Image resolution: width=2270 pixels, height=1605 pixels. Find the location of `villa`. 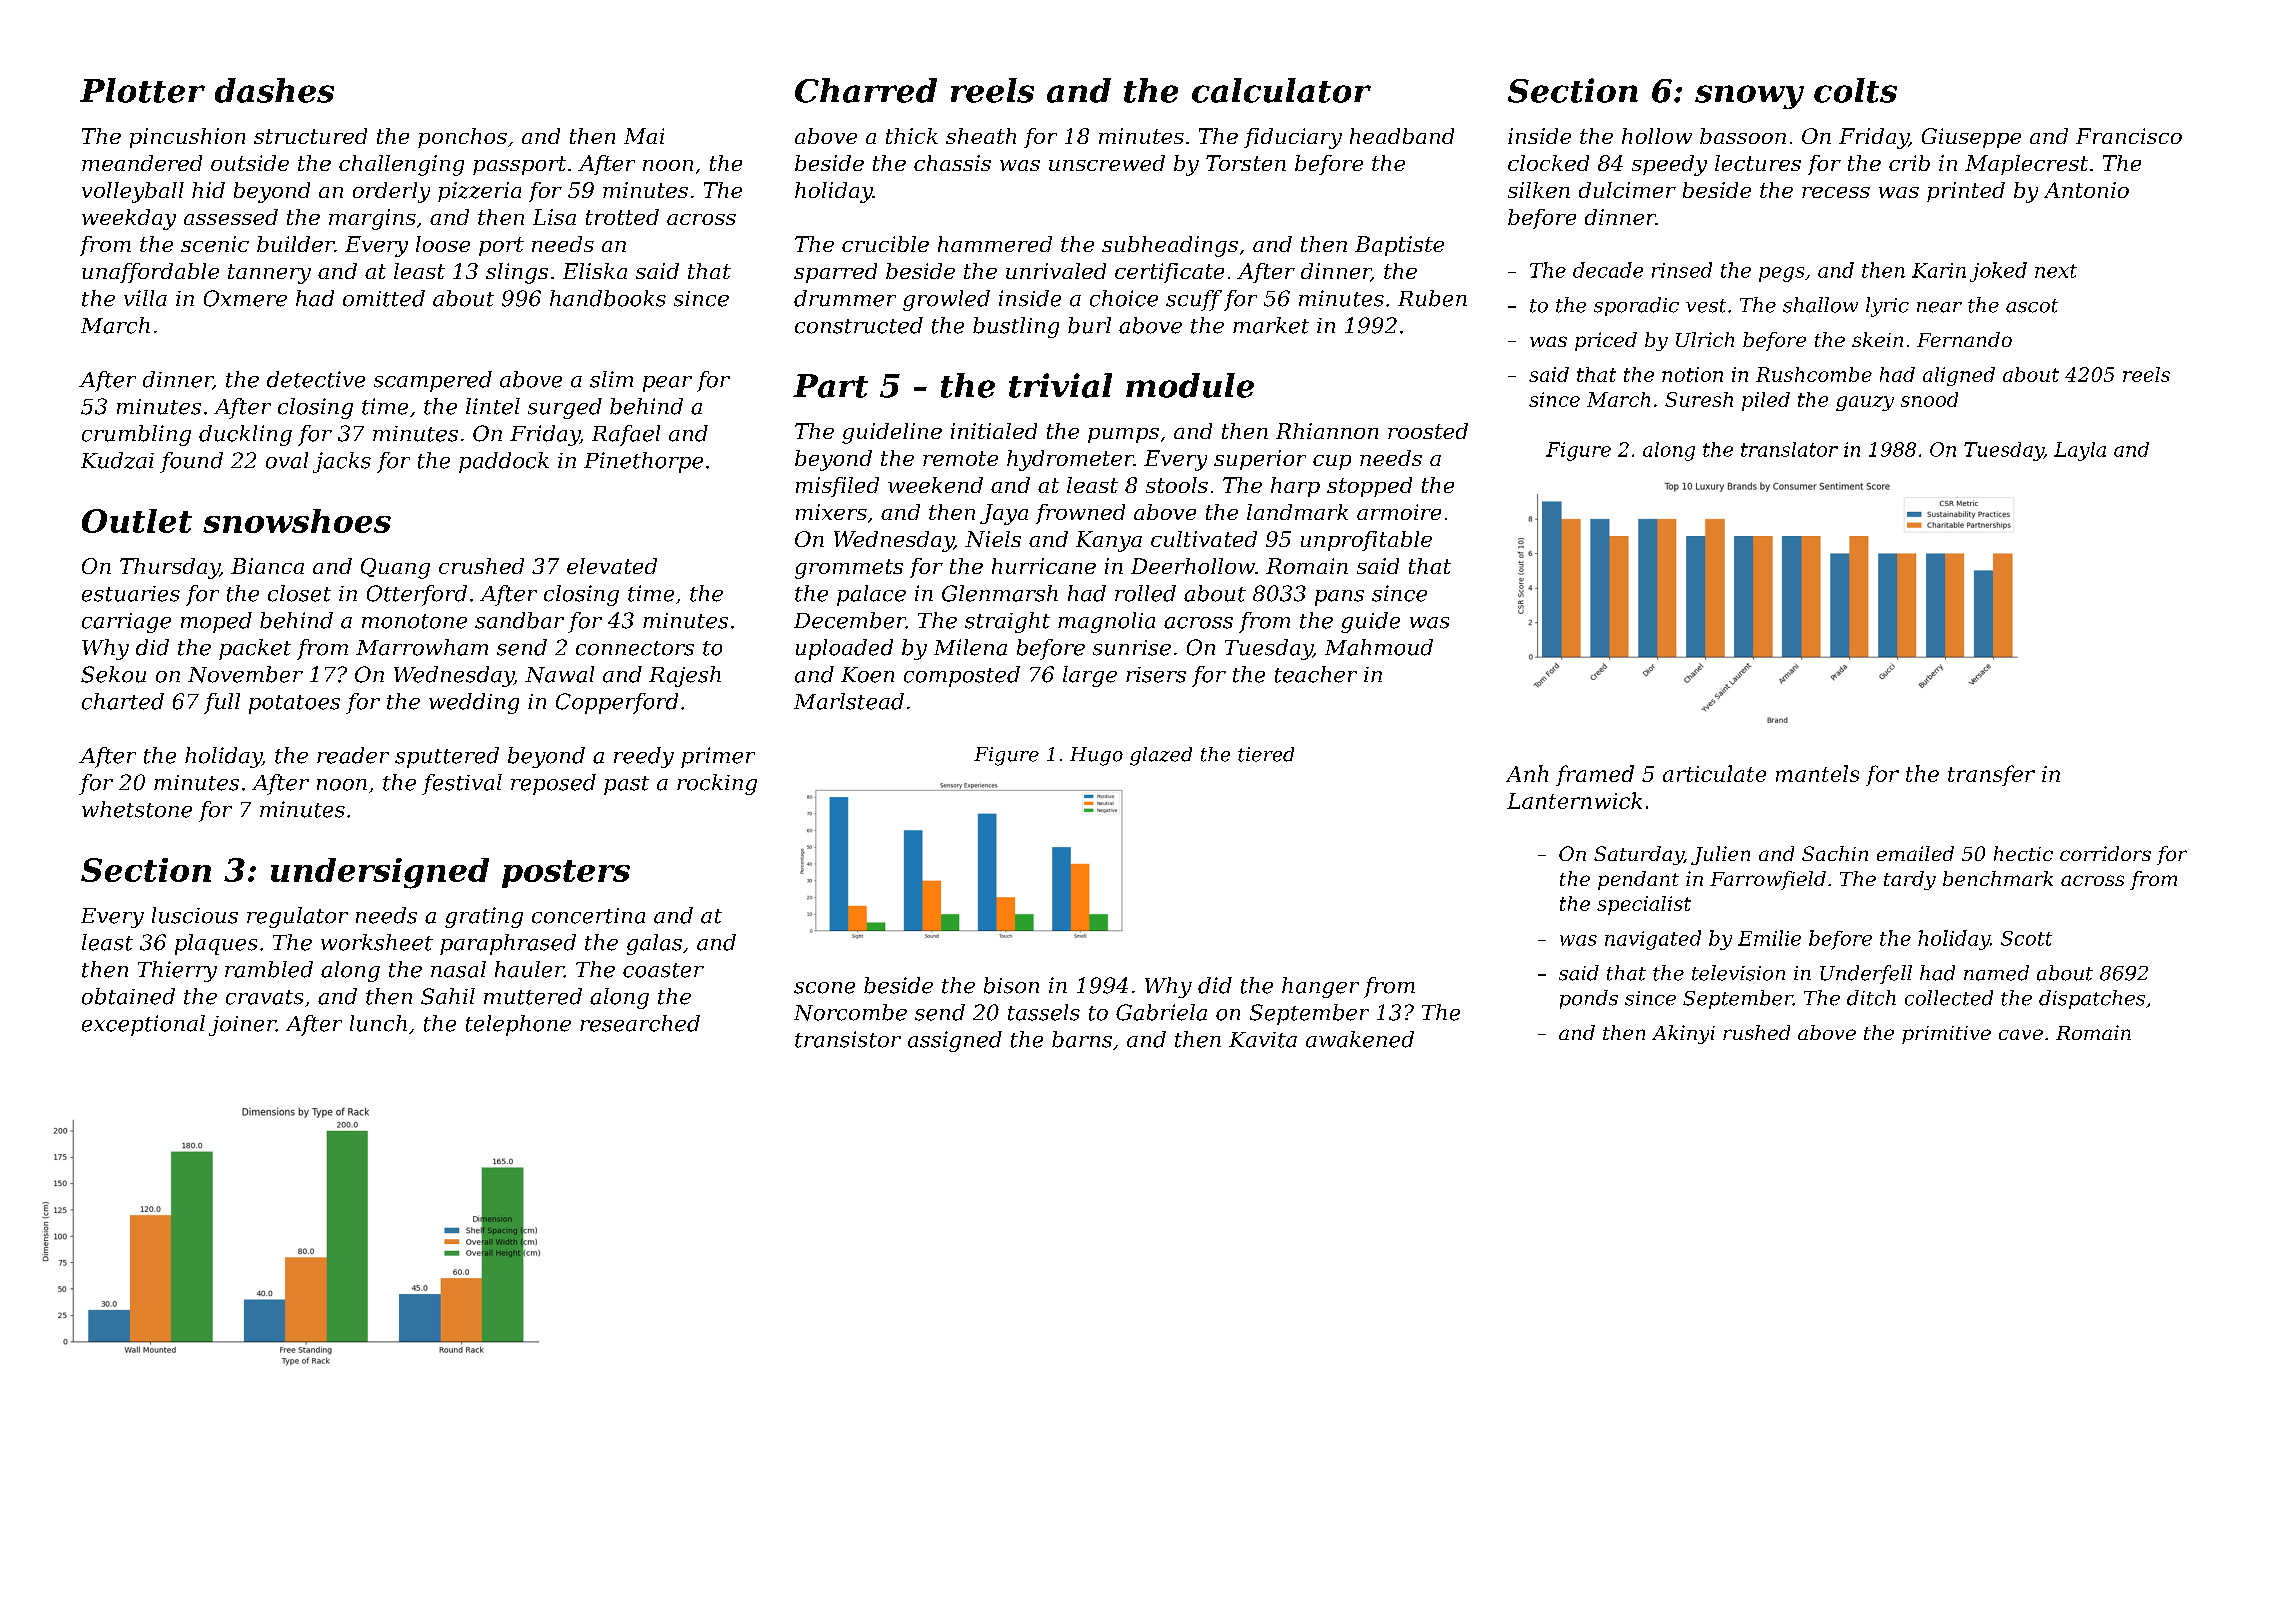

villa is located at coordinates (145, 298).
